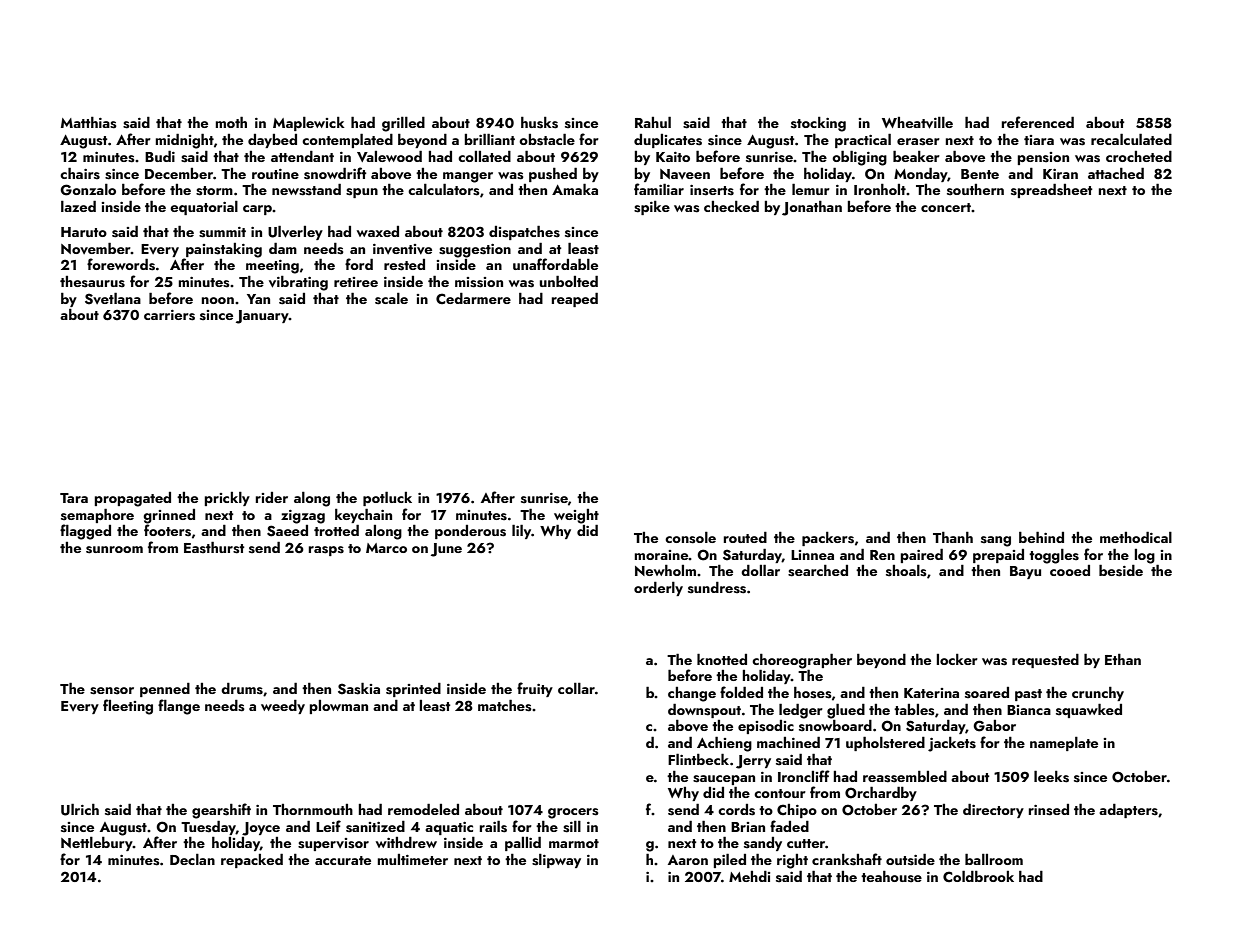 The height and width of the screenshot is (952, 1233). I want to click on behind, so click(1041, 537).
